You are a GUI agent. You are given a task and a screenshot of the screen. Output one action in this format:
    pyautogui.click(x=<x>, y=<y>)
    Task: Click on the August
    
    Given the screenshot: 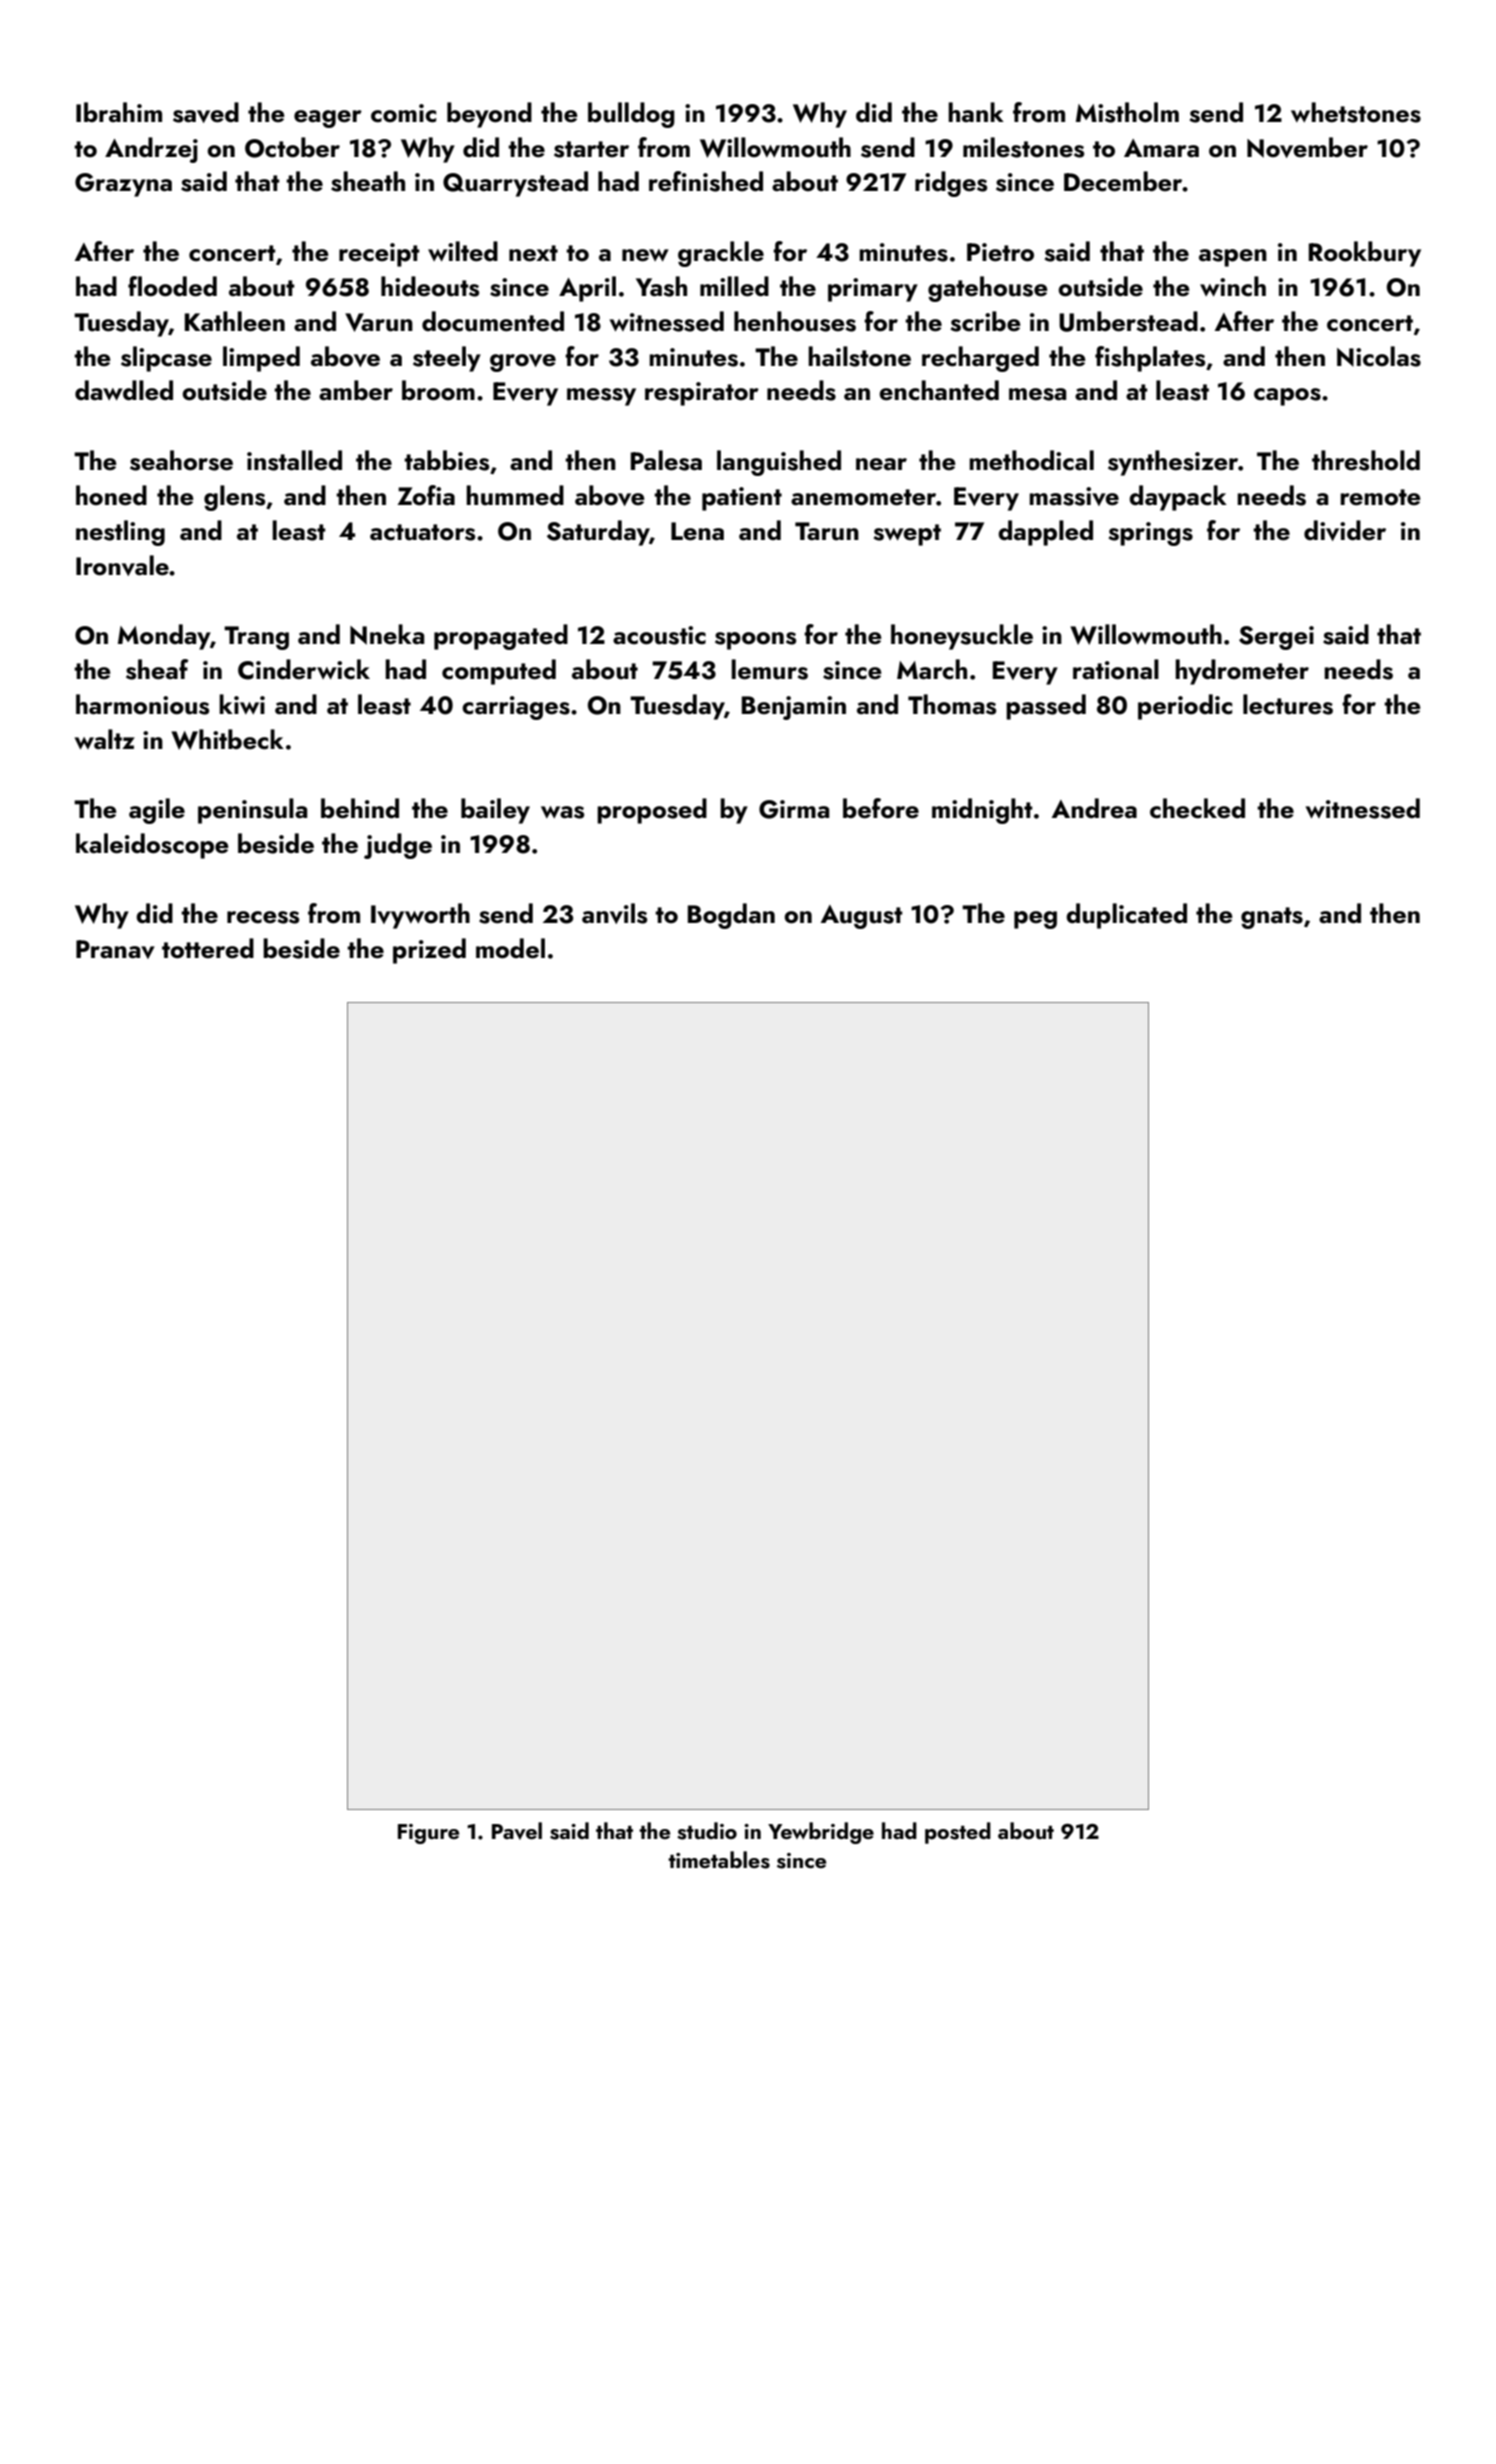 What is the action you would take?
    pyautogui.click(x=862, y=917)
